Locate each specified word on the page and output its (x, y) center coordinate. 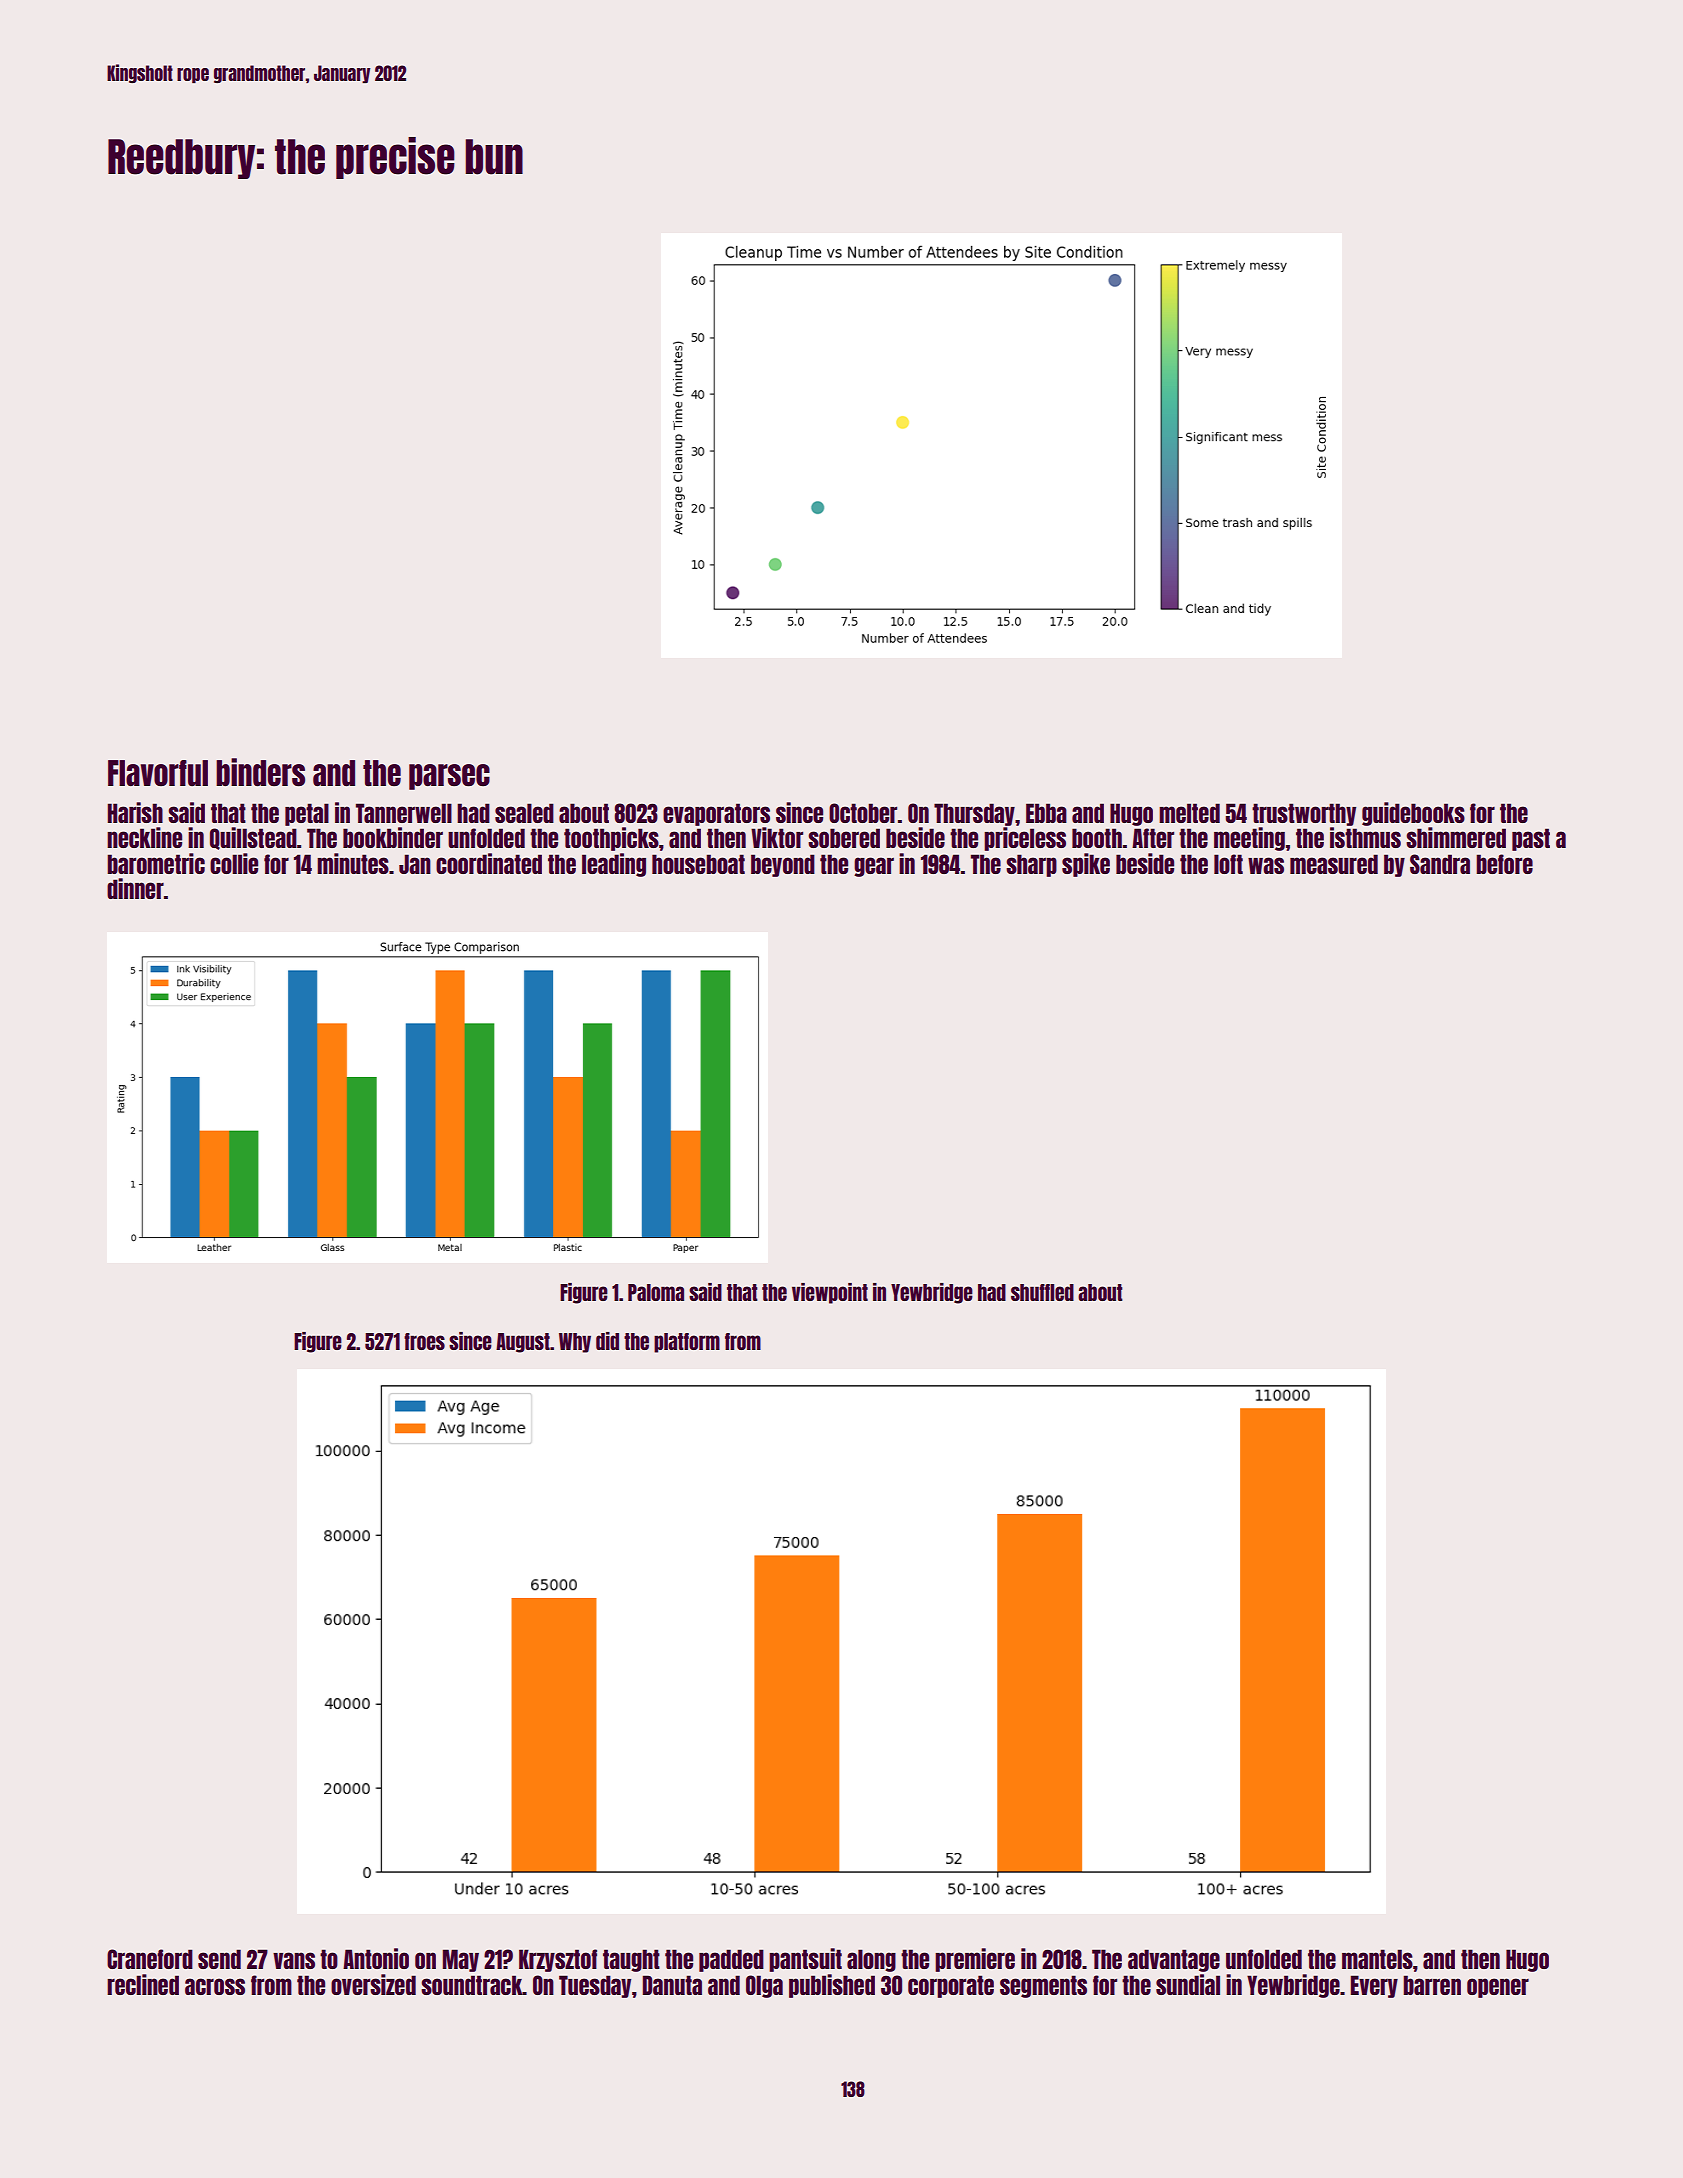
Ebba (1046, 813)
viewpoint (830, 1293)
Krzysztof (558, 1960)
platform (687, 1343)
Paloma (656, 1292)
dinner (135, 888)
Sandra (1440, 864)
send (219, 1959)
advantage (1174, 1960)
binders (260, 772)
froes (424, 1341)
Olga (764, 1986)
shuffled (1042, 1292)
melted (1189, 813)
